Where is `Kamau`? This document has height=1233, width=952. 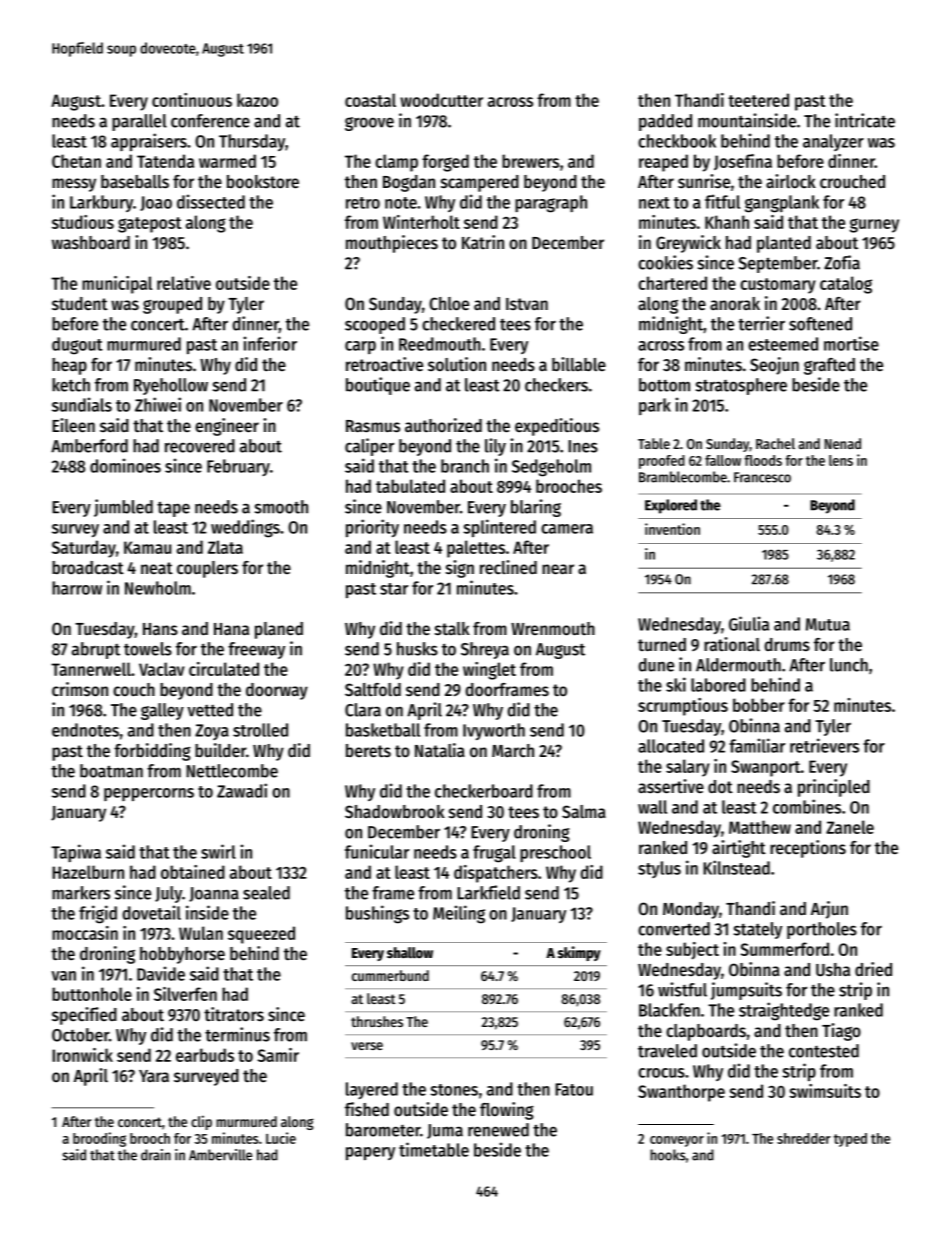 Kamau is located at coordinates (147, 547).
